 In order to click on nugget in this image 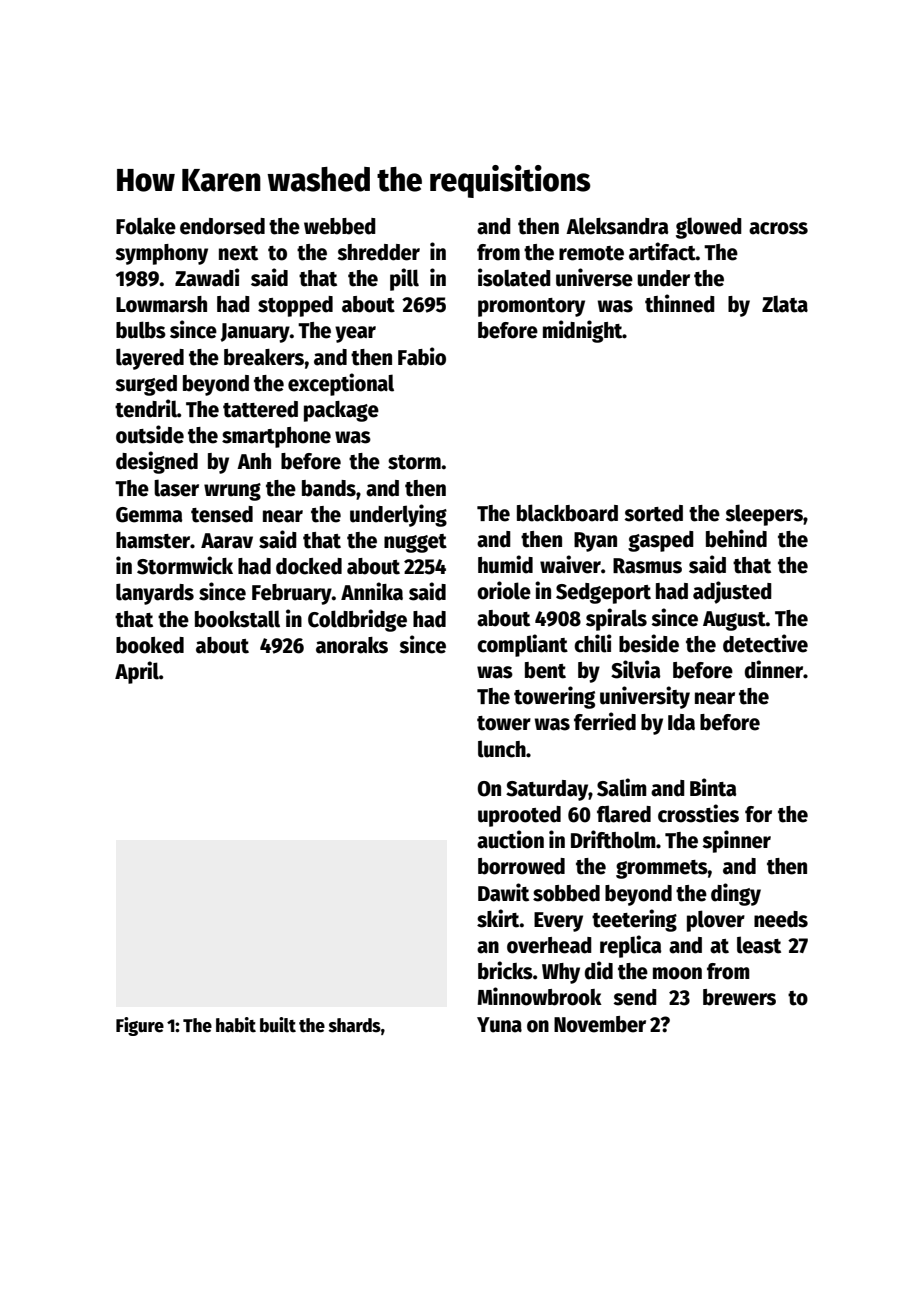, I will do `click(415, 543)`.
